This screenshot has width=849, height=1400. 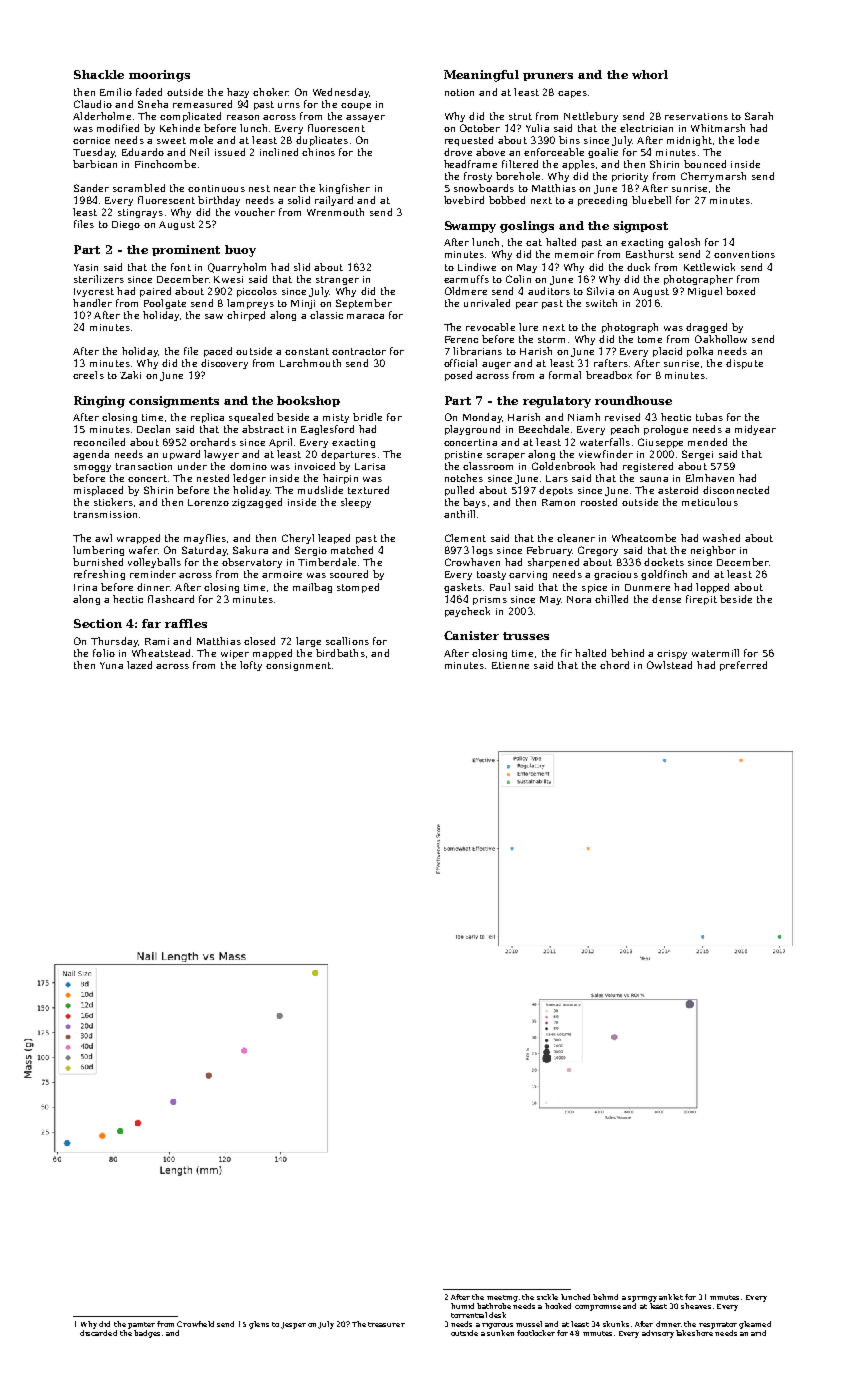 I want to click on gleamed, so click(x=755, y=1325).
